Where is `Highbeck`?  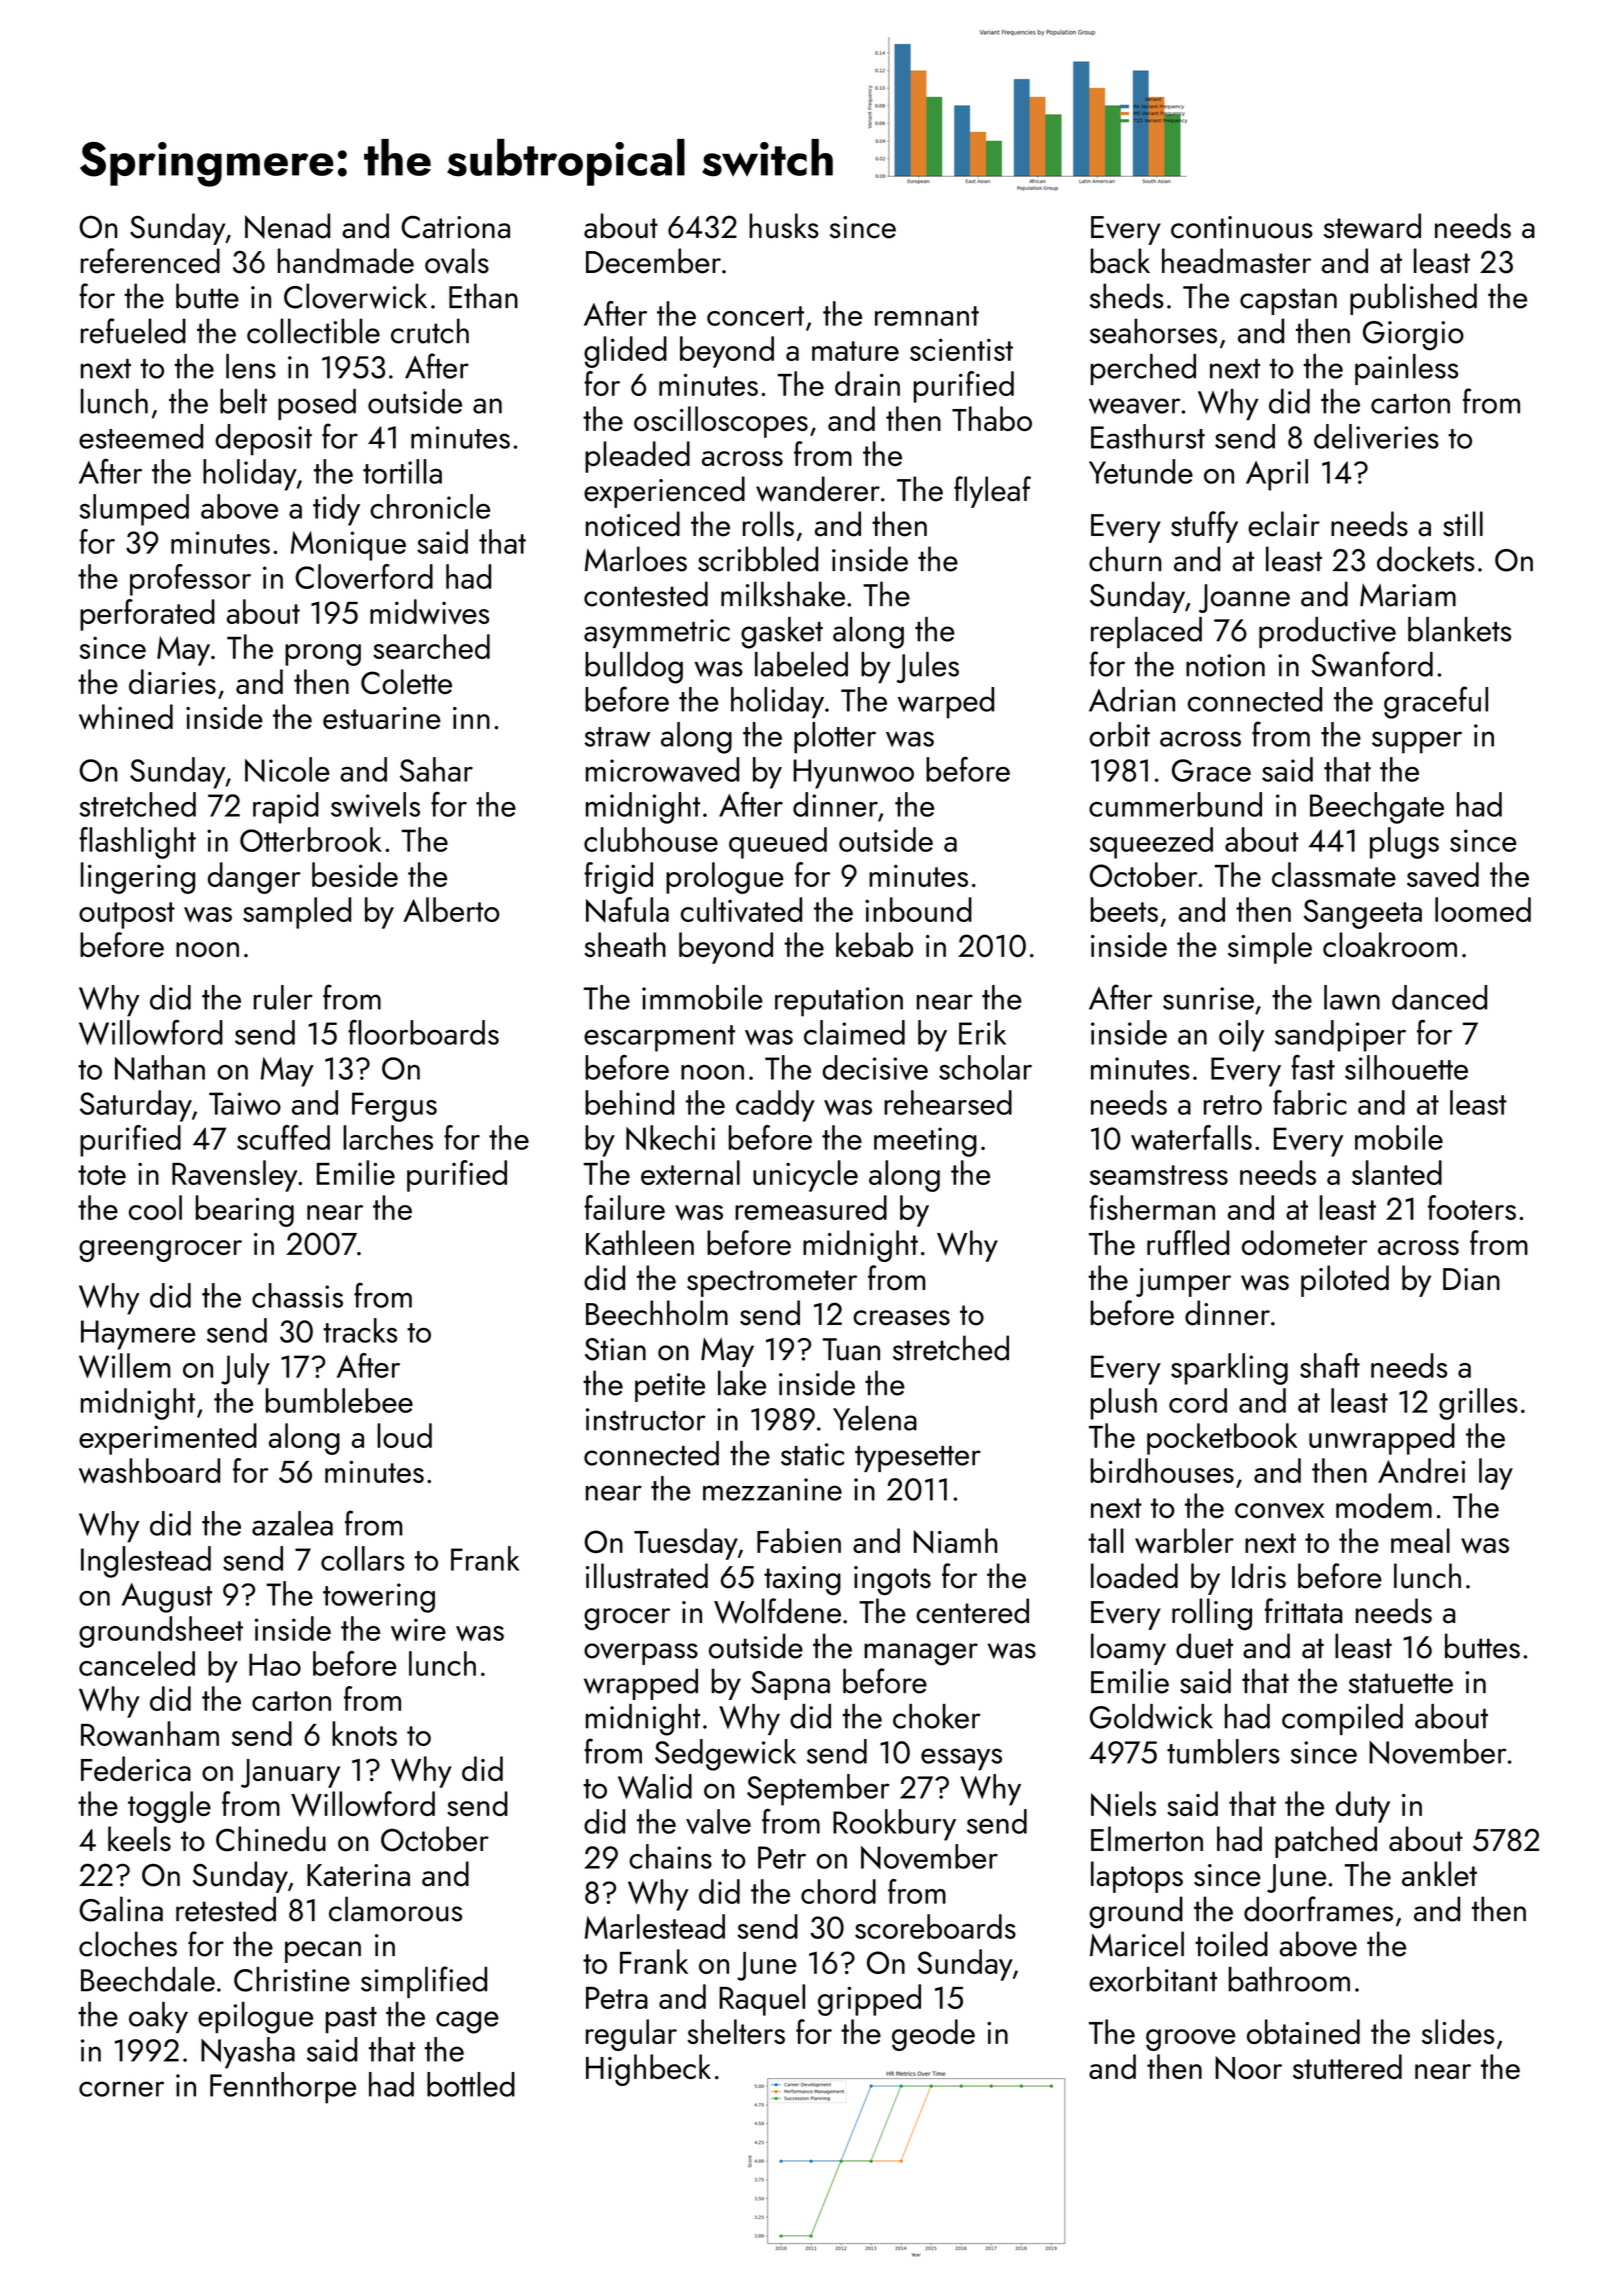
Highbeck is located at coordinates (648, 2070).
